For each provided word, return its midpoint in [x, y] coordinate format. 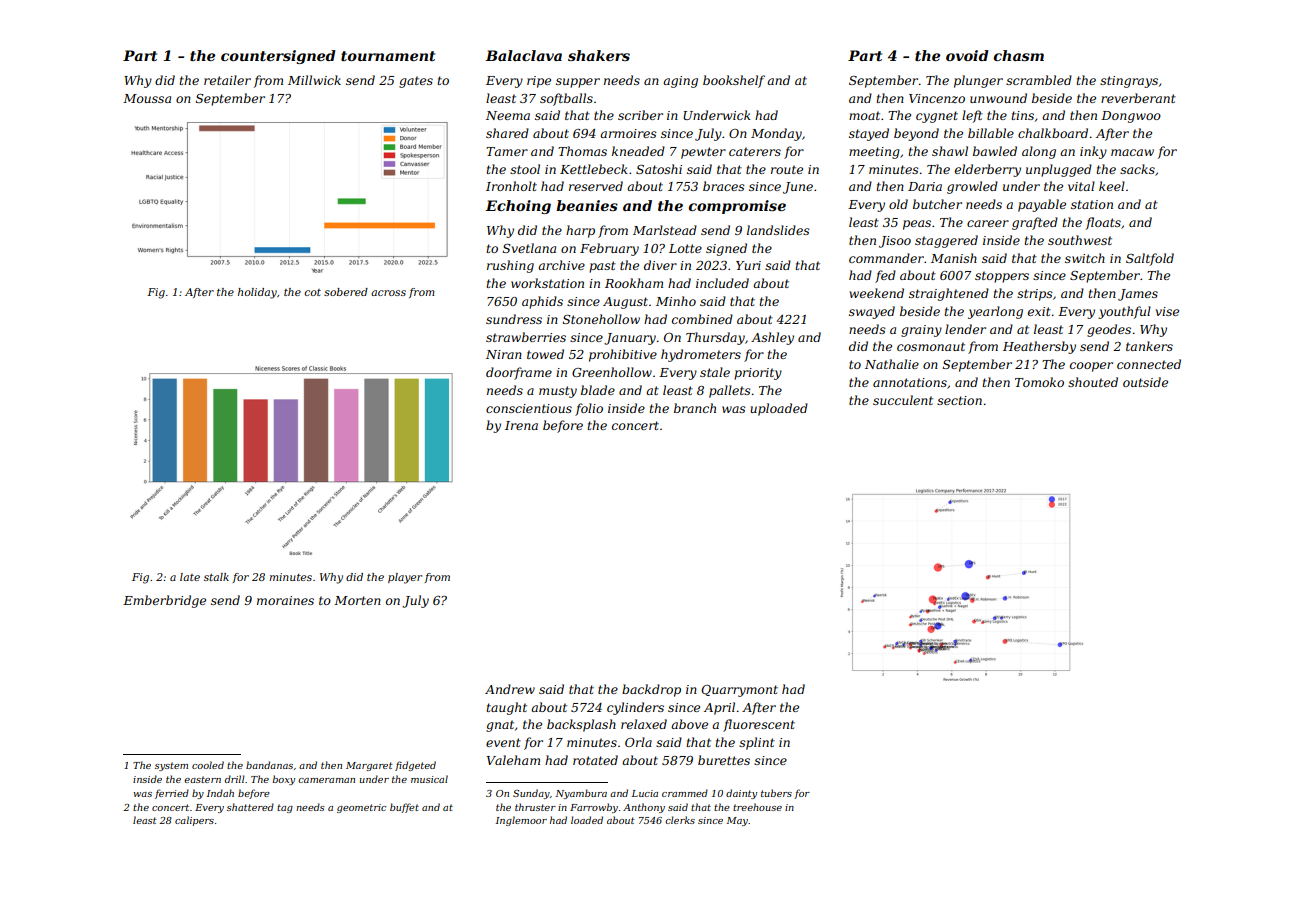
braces [724, 186]
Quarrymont [739, 691]
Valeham [513, 760]
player [405, 578]
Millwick [314, 80]
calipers [194, 821]
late [190, 577]
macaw [1132, 152]
